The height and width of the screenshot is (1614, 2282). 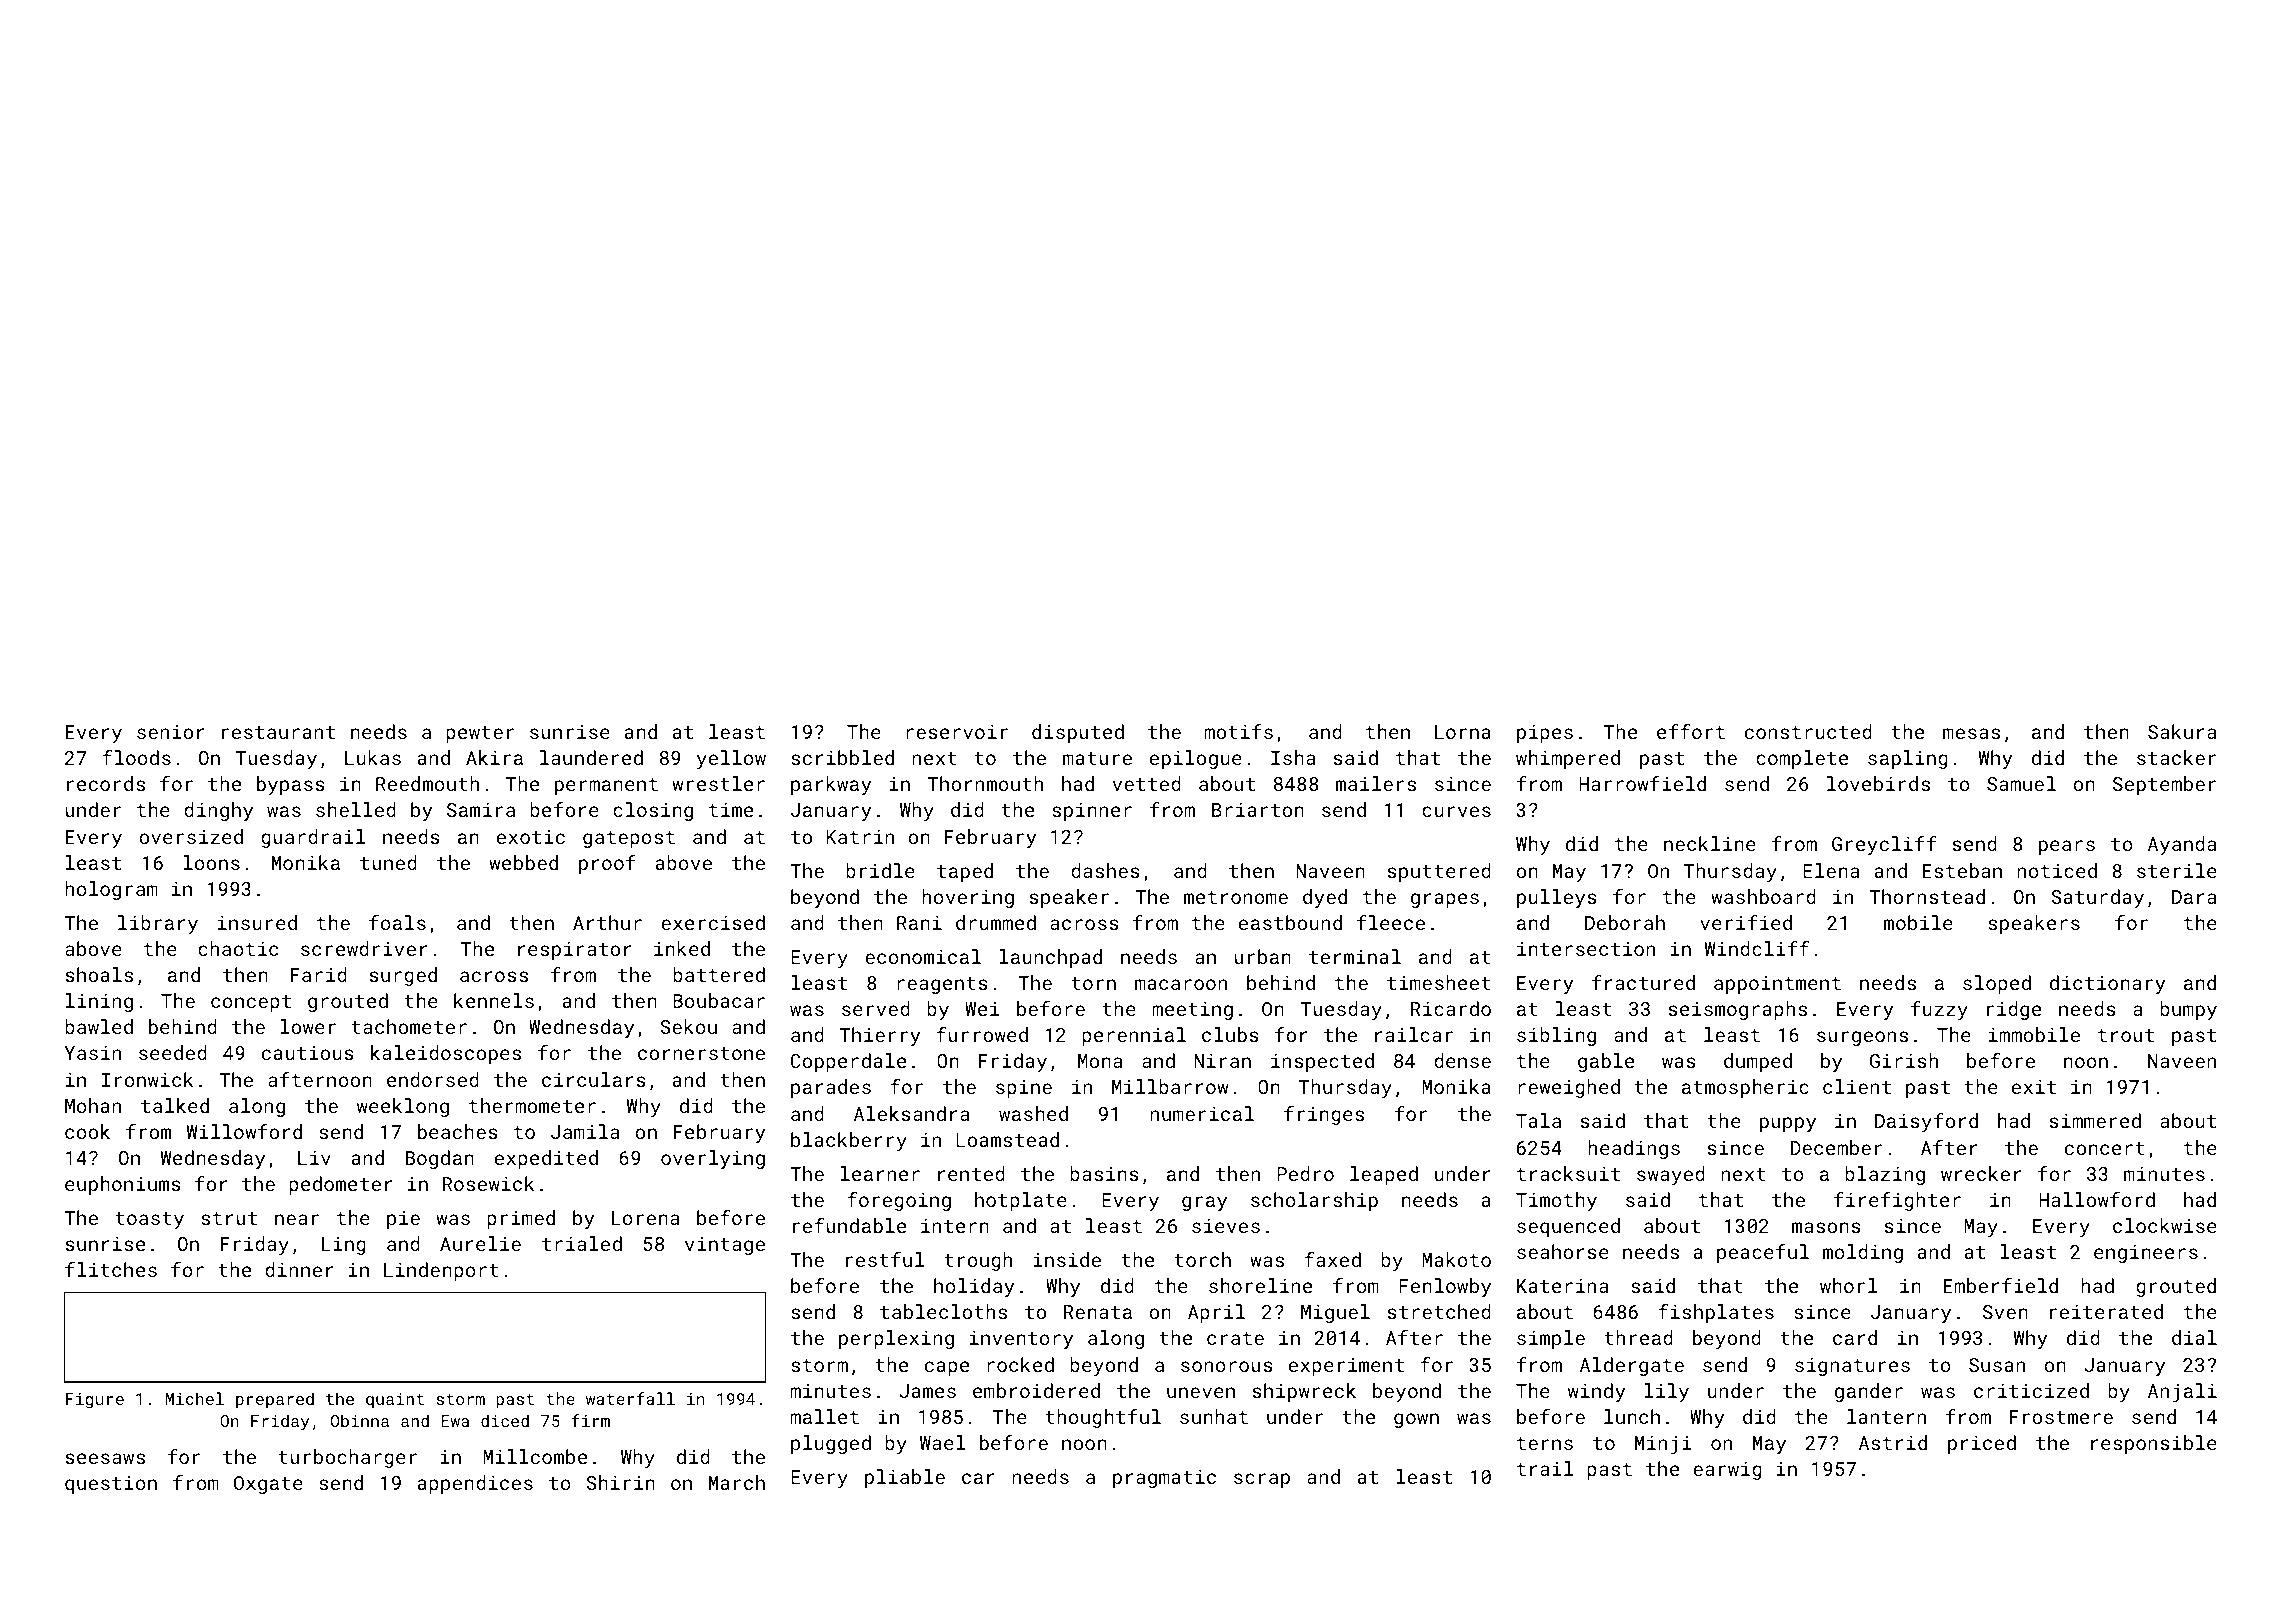 I want to click on mailers, so click(x=1376, y=783).
